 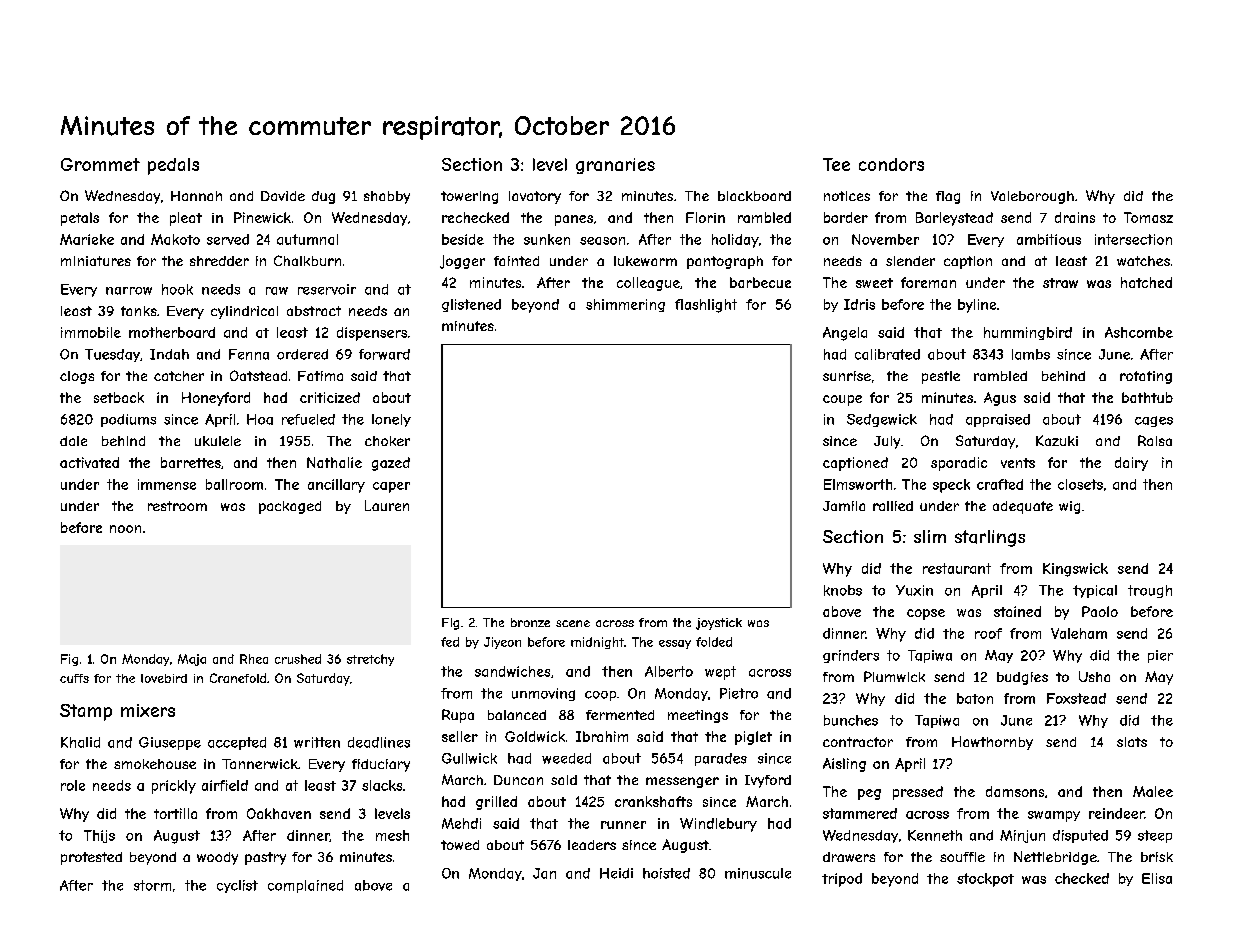 I want to click on Makoto, so click(x=175, y=239).
